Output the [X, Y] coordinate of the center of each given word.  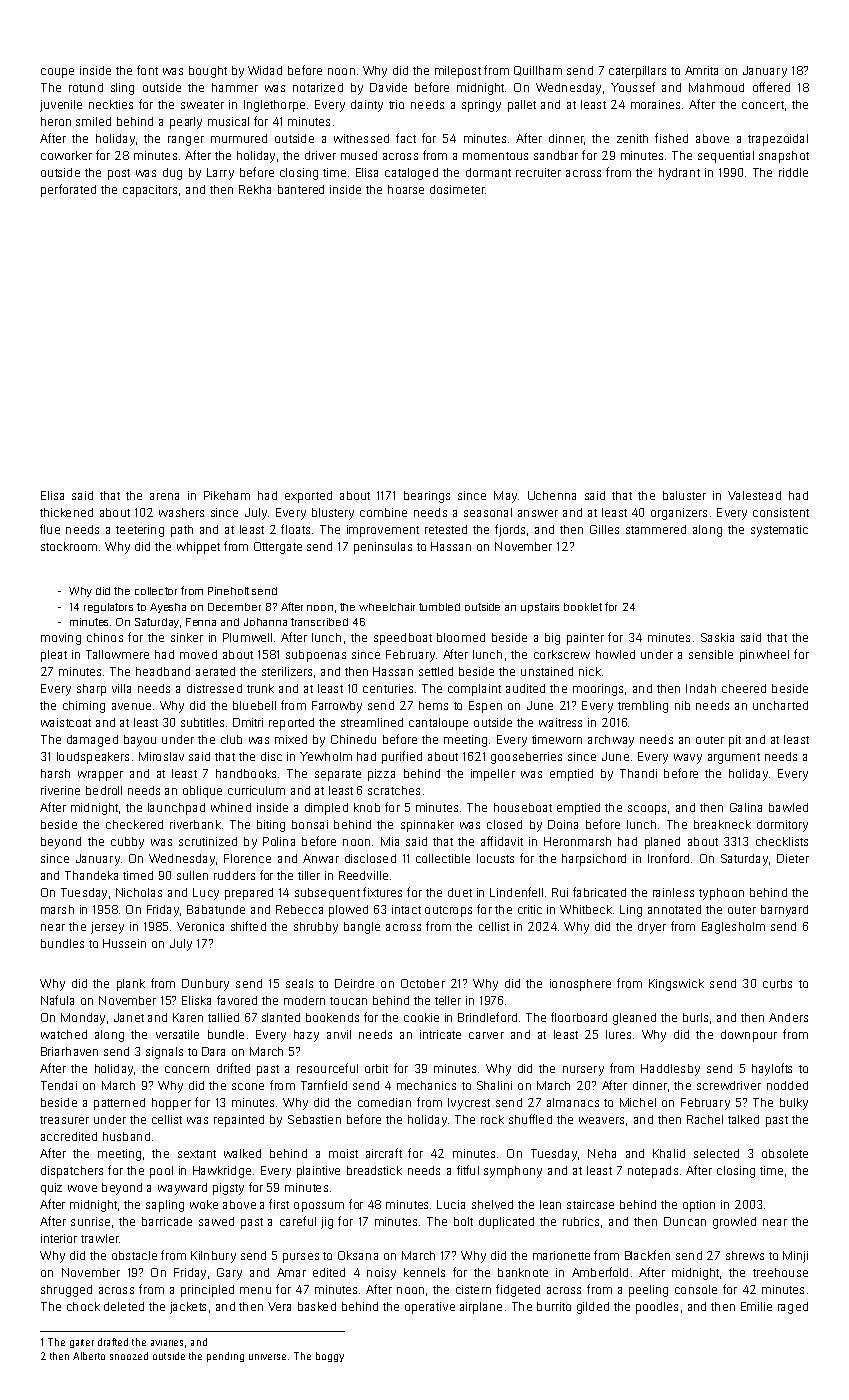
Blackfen [647, 1255]
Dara [213, 1051]
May [505, 497]
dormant [488, 172]
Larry [220, 174]
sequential [726, 157]
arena [164, 496]
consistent [781, 512]
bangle [362, 928]
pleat [54, 656]
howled [615, 654]
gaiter [82, 1343]
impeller [493, 775]
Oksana [358, 1255]
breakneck [722, 824]
